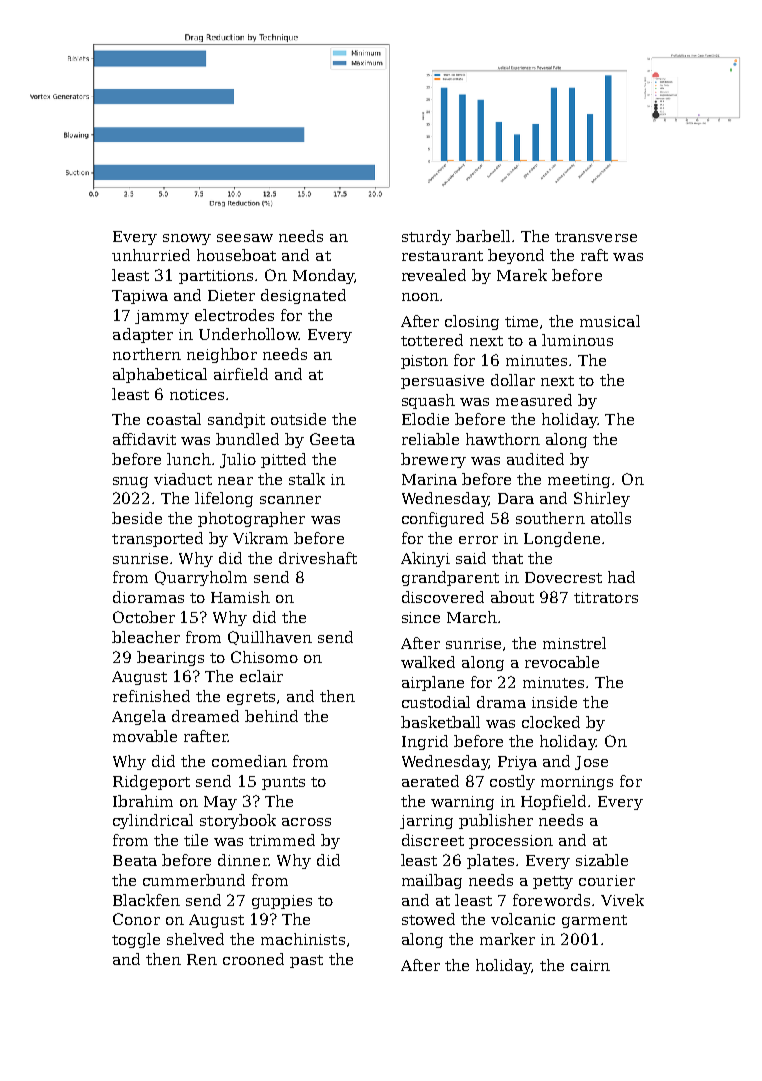  I want to click on Tapiwa, so click(140, 297).
